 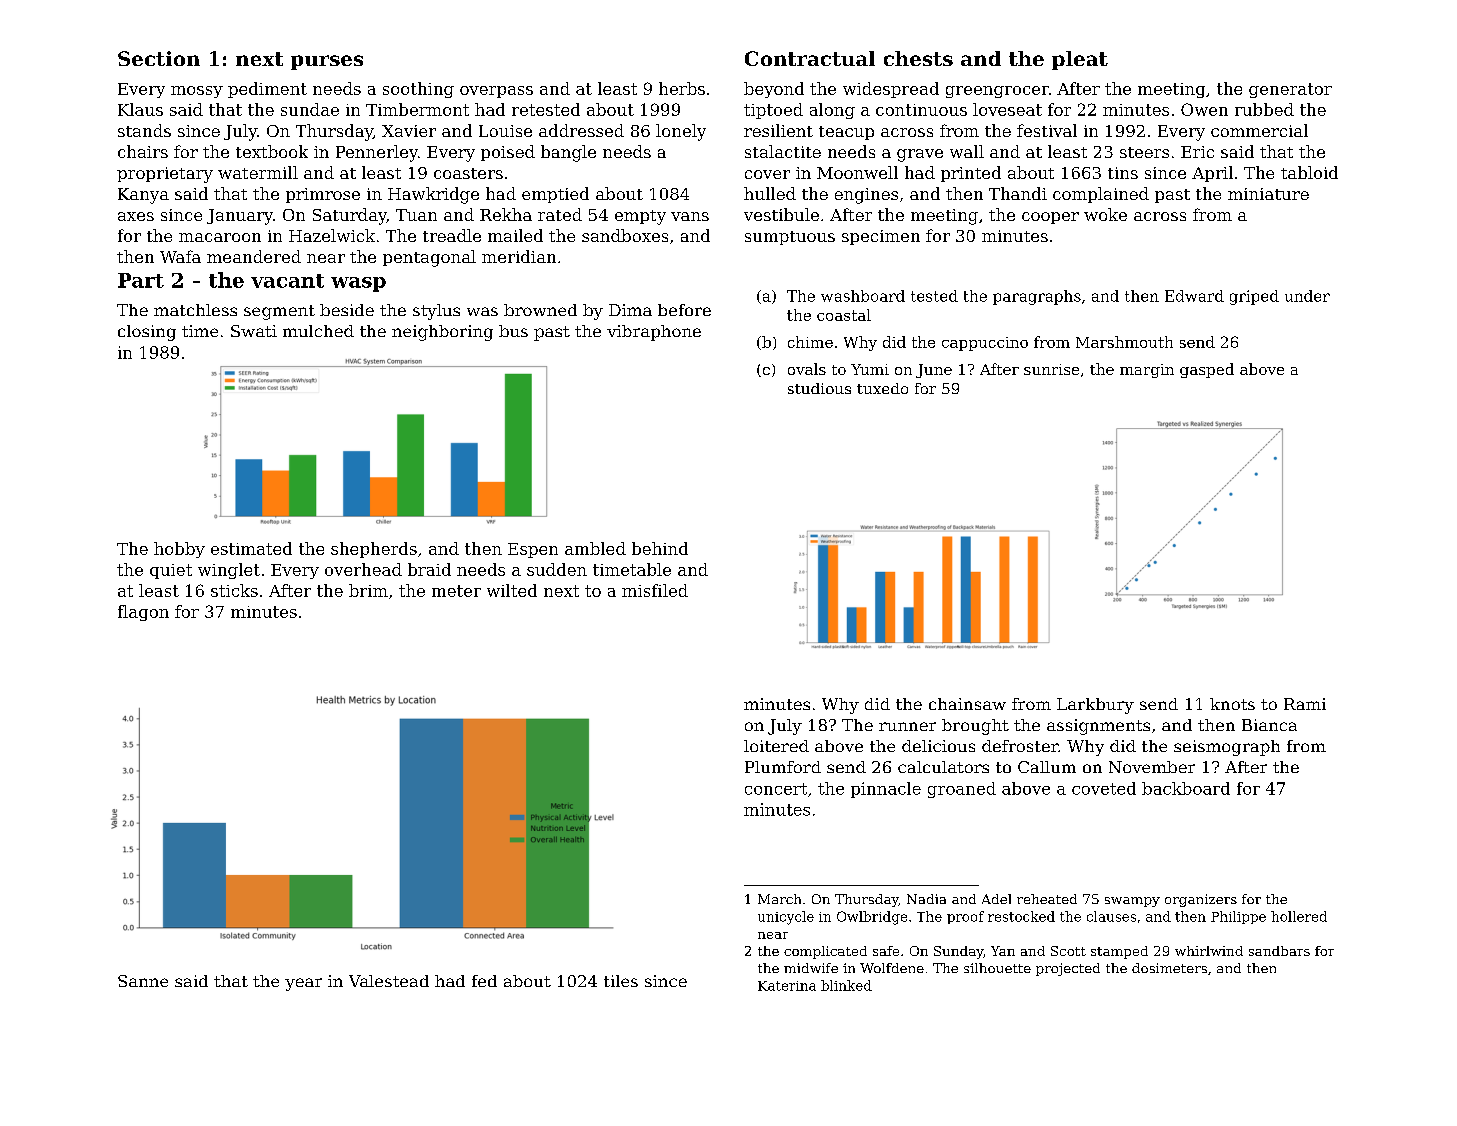 What do you see at coordinates (159, 58) in the screenshot?
I see `Section` at bounding box center [159, 58].
